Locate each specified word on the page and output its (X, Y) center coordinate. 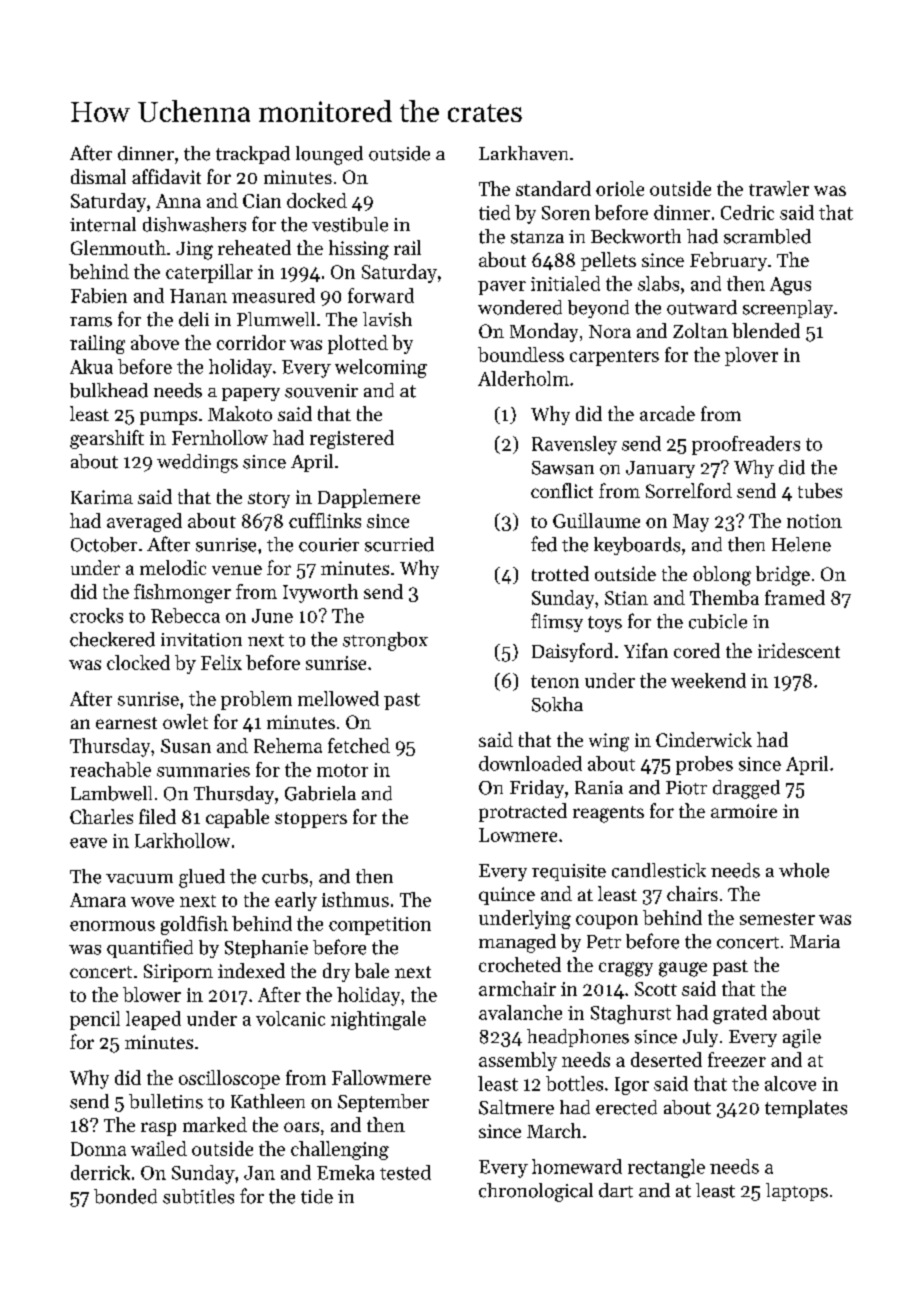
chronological (536, 1192)
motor (342, 770)
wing (609, 742)
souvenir (321, 391)
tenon (555, 681)
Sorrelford (689, 490)
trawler (779, 188)
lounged (329, 155)
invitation (201, 640)
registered (352, 439)
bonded (125, 1196)
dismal (98, 176)
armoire (744, 811)
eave (88, 843)
